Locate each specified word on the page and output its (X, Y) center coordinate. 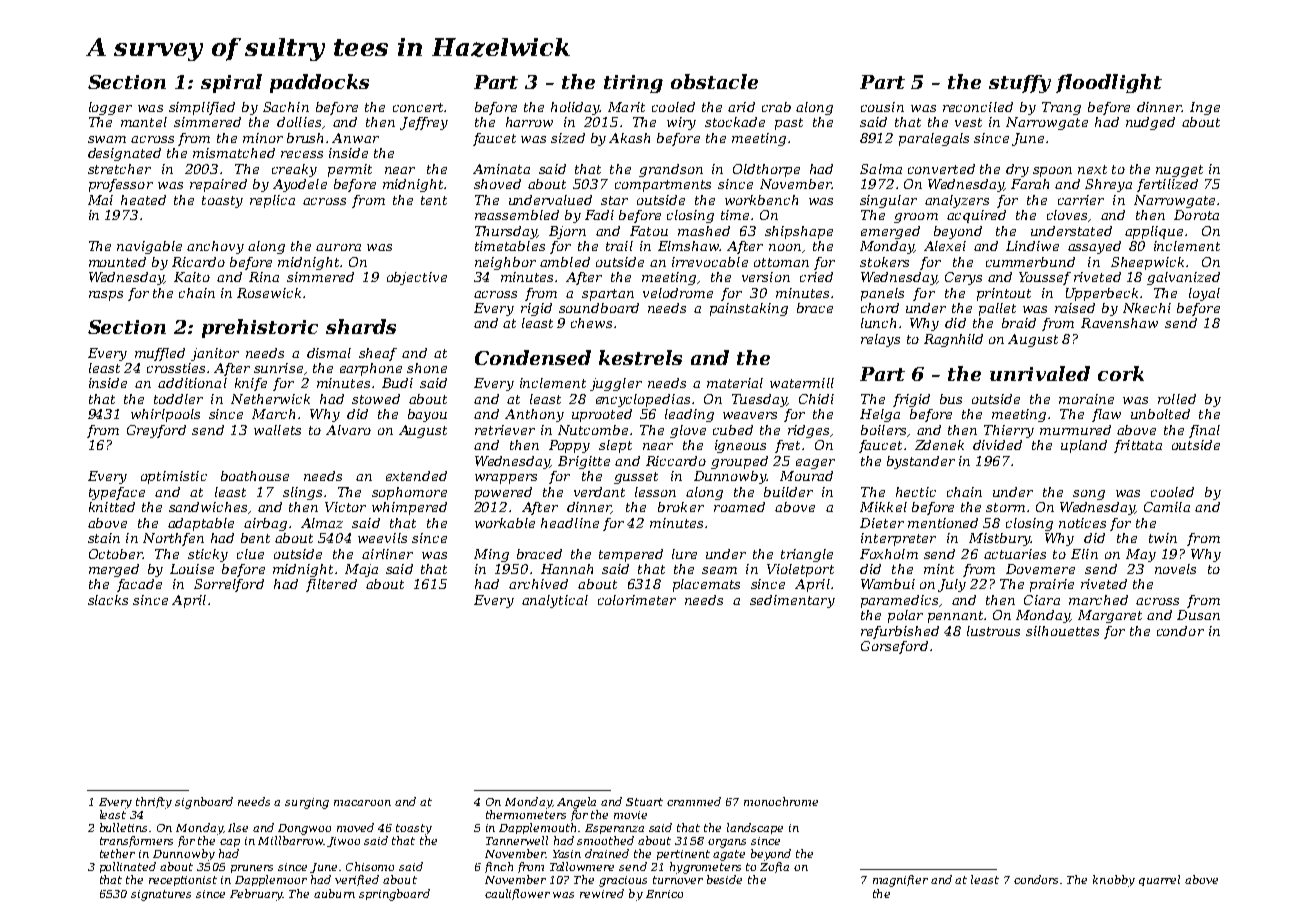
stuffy (1020, 84)
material (735, 383)
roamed (739, 507)
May (1141, 555)
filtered (331, 585)
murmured (1075, 430)
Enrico (664, 894)
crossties (176, 368)
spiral (231, 83)
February (256, 895)
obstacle (714, 81)
